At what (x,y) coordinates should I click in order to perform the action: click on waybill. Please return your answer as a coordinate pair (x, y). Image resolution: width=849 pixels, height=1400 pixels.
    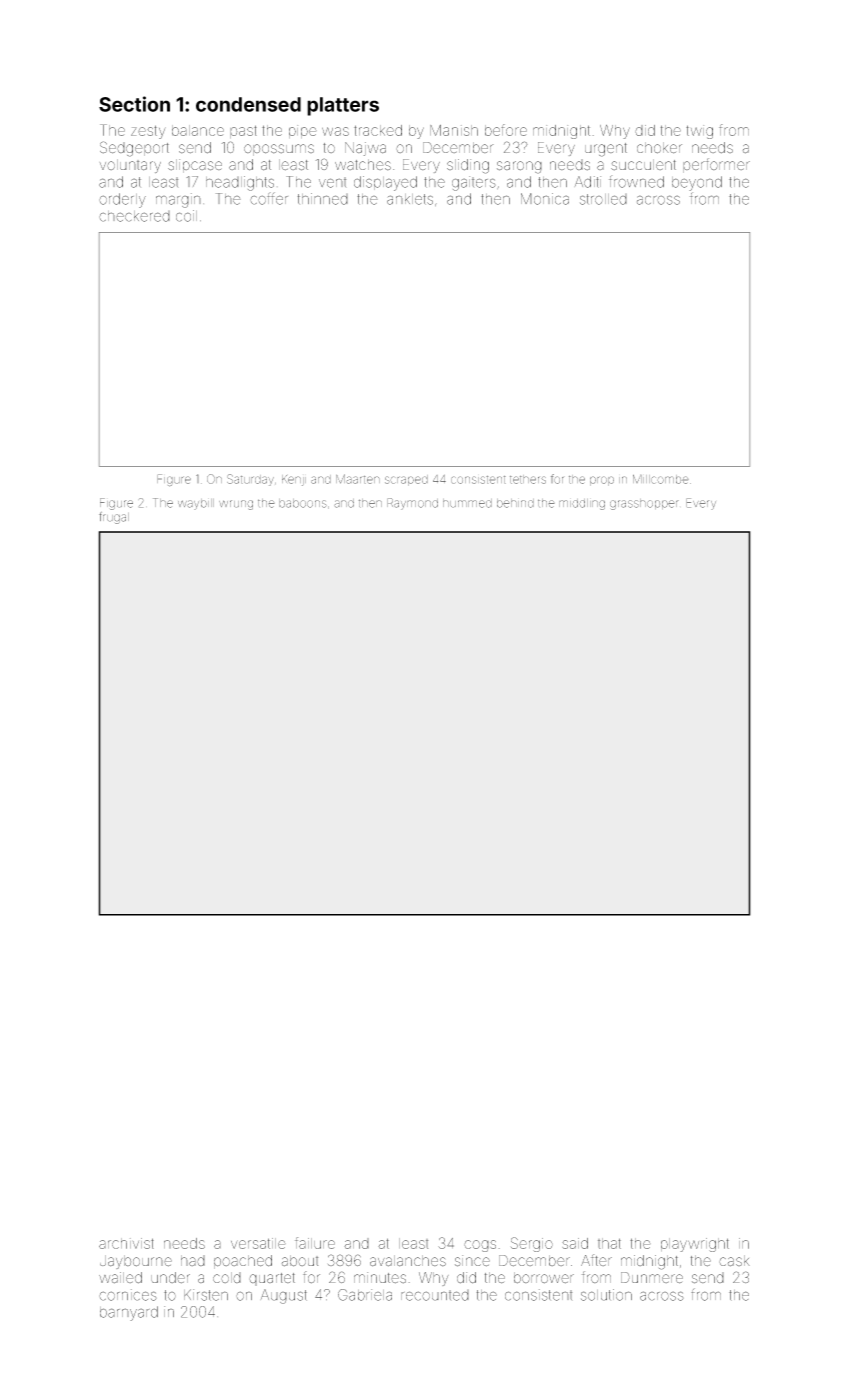
    Looking at the image, I should click on (196, 504).
